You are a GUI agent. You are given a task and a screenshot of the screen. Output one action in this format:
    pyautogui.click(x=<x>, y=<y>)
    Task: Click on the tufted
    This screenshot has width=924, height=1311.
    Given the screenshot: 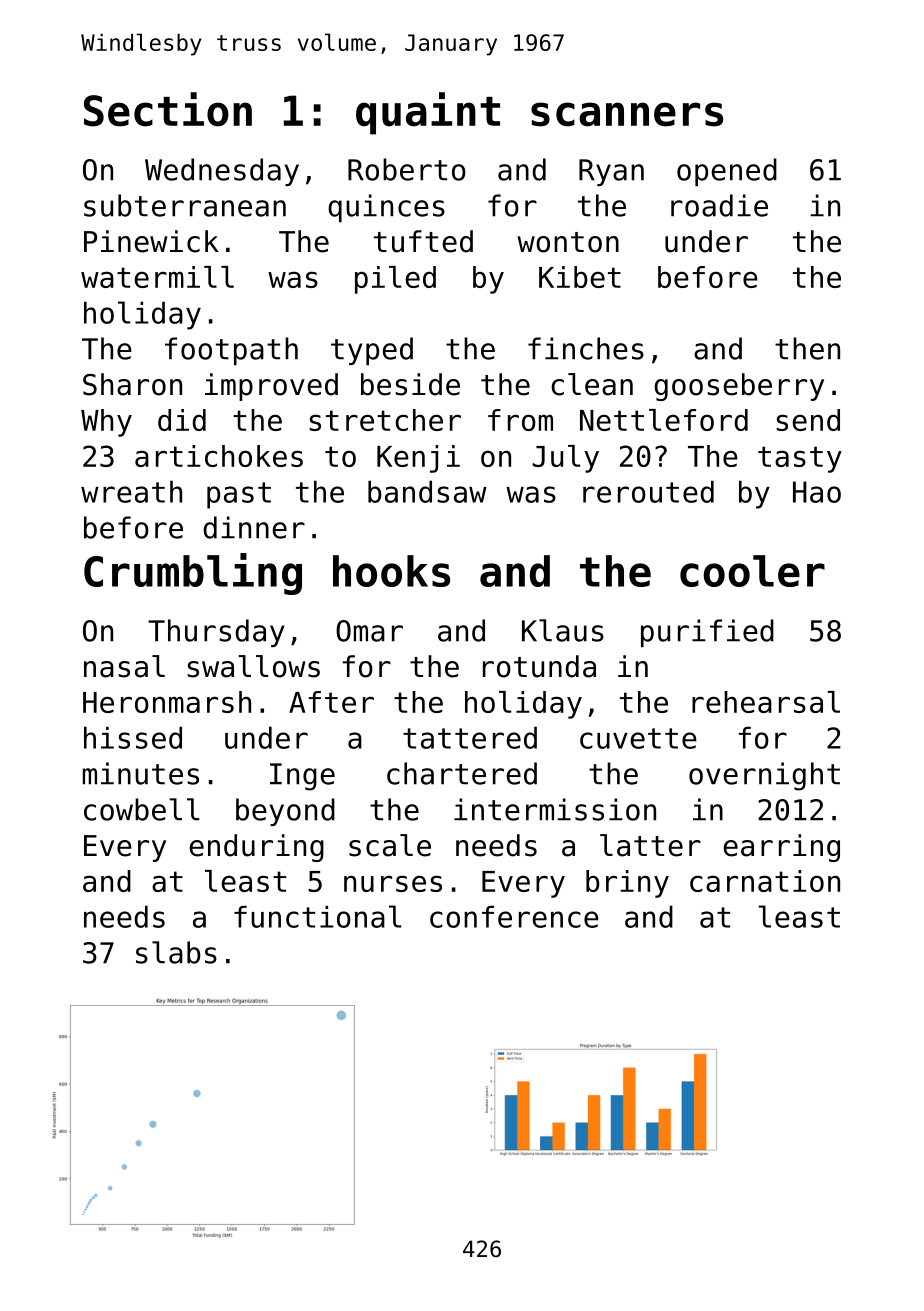 What is the action you would take?
    pyautogui.click(x=423, y=241)
